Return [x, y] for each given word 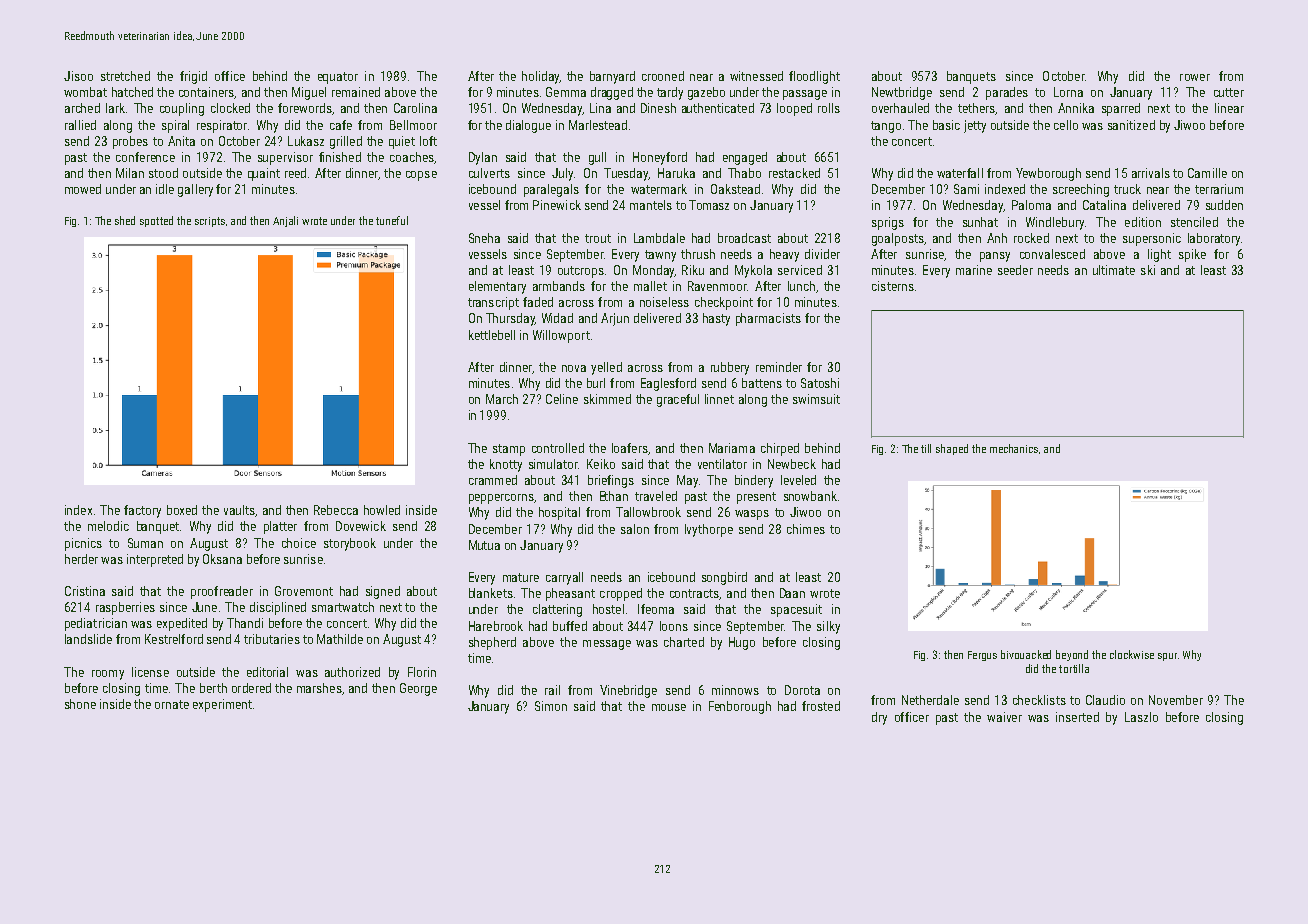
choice [299, 543]
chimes [806, 529]
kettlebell [492, 335]
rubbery [730, 368]
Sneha [484, 238]
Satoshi [820, 383]
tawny [660, 256]
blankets [491, 593]
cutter [1229, 92]
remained [356, 92]
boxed [182, 510]
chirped [780, 449]
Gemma [566, 92]
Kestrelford [174, 639]
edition [1143, 222]
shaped [952, 449]
